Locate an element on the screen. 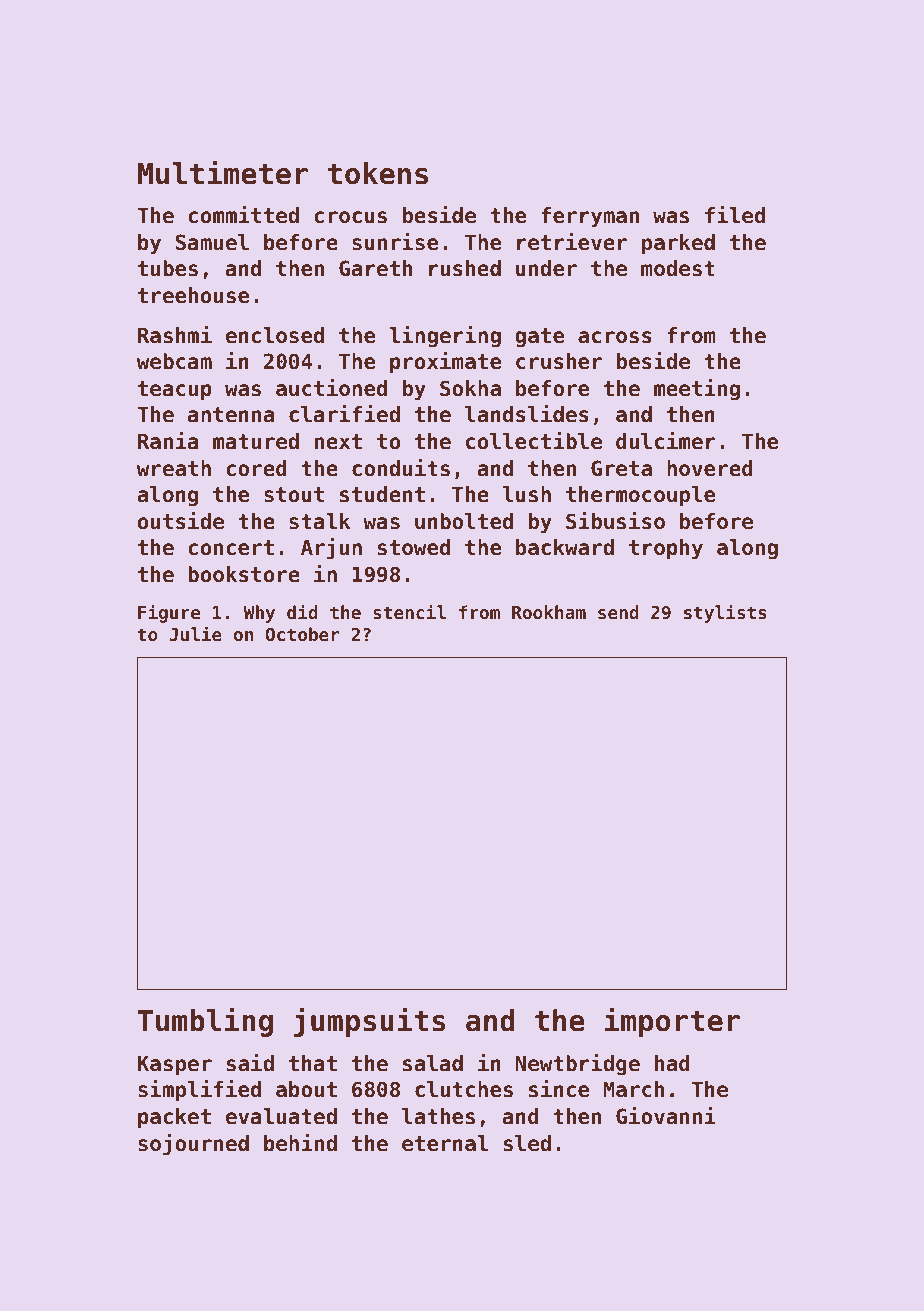 The image size is (924, 1311). Multimeter is located at coordinates (223, 172).
